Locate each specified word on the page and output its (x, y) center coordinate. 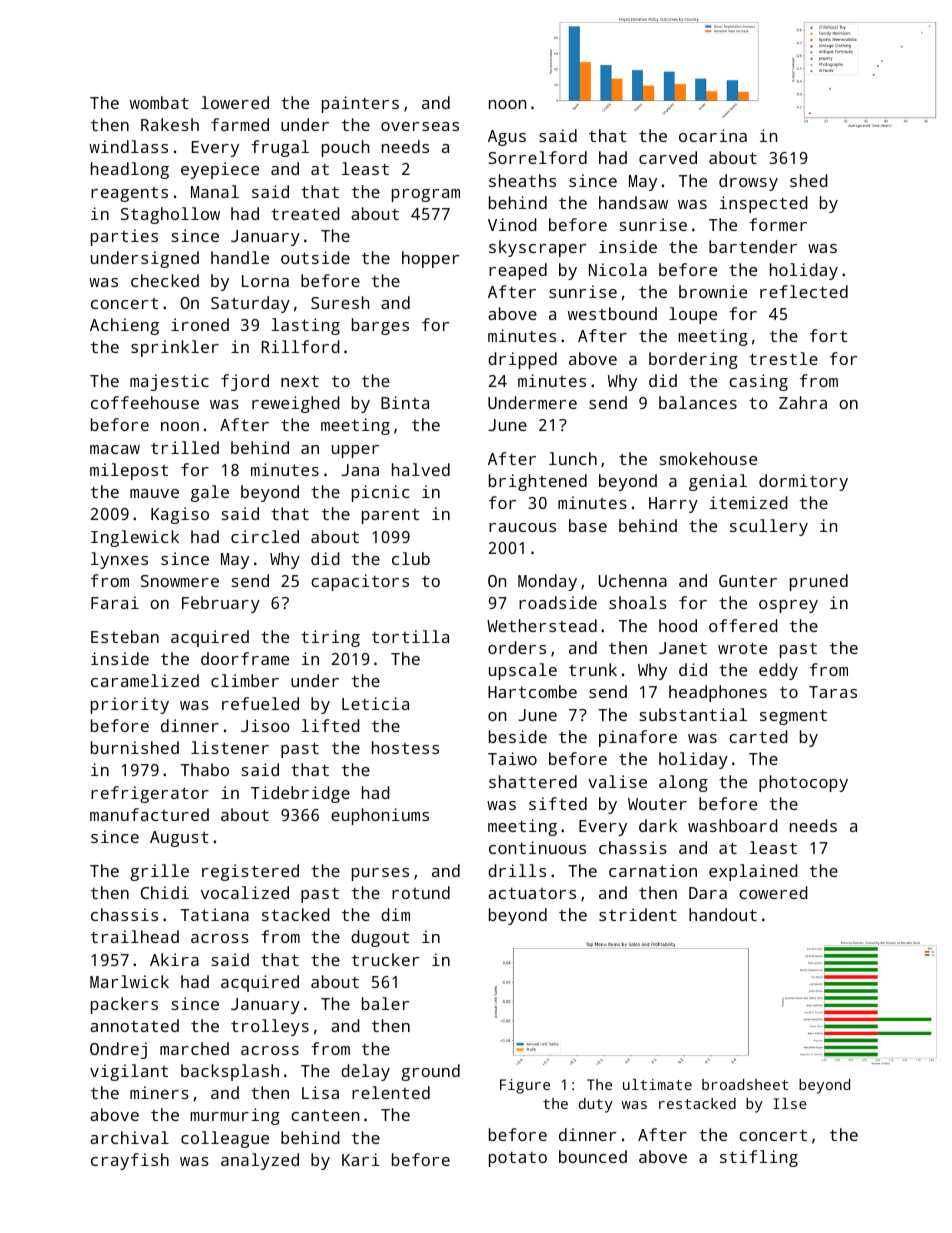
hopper (430, 259)
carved (668, 157)
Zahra (803, 402)
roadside (558, 602)
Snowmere (180, 581)
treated (305, 213)
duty (596, 1105)
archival (129, 1137)
